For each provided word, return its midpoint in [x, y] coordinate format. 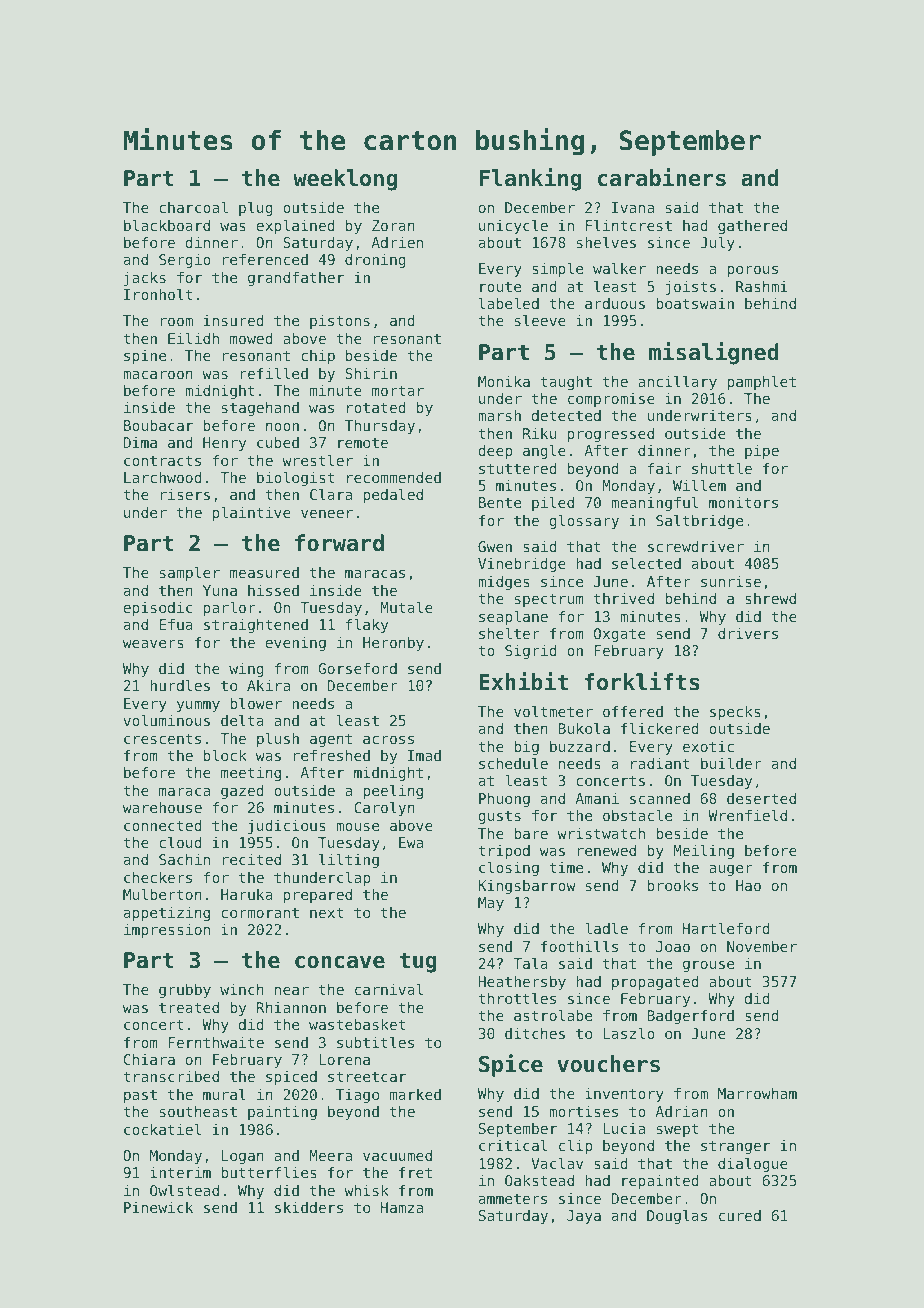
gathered [752, 227]
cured [740, 1215]
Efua [176, 624]
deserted [761, 798]
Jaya [584, 1217]
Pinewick [158, 1207]
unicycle [513, 226]
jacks [145, 279]
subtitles [375, 1042]
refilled [274, 373]
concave [340, 962]
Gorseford [357, 668]
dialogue [753, 1164]
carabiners [662, 177]
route [500, 287]
